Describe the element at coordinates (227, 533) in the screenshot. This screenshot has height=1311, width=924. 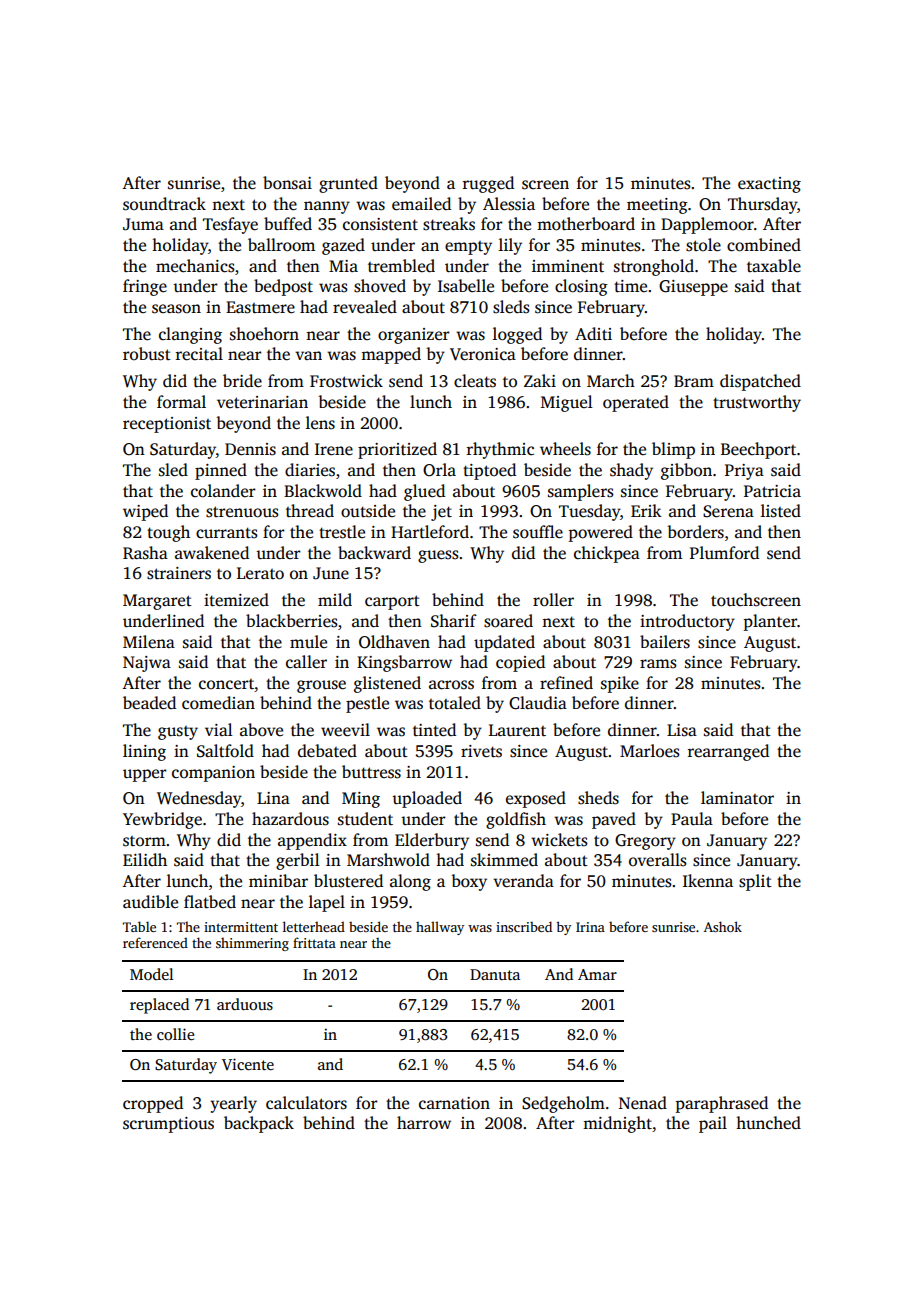
I see `currants` at that location.
